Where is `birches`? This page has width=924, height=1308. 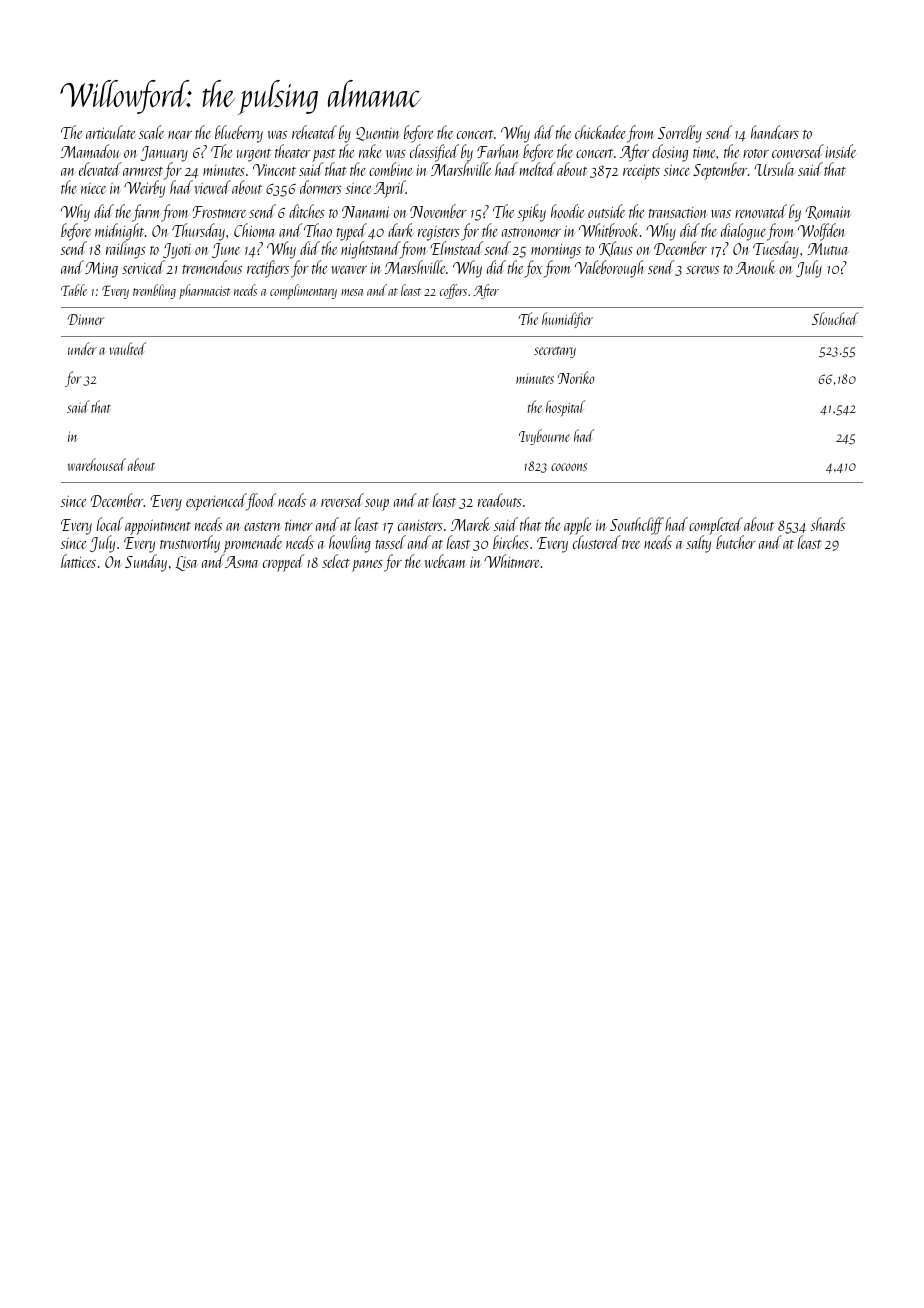
birches is located at coordinates (511, 542).
